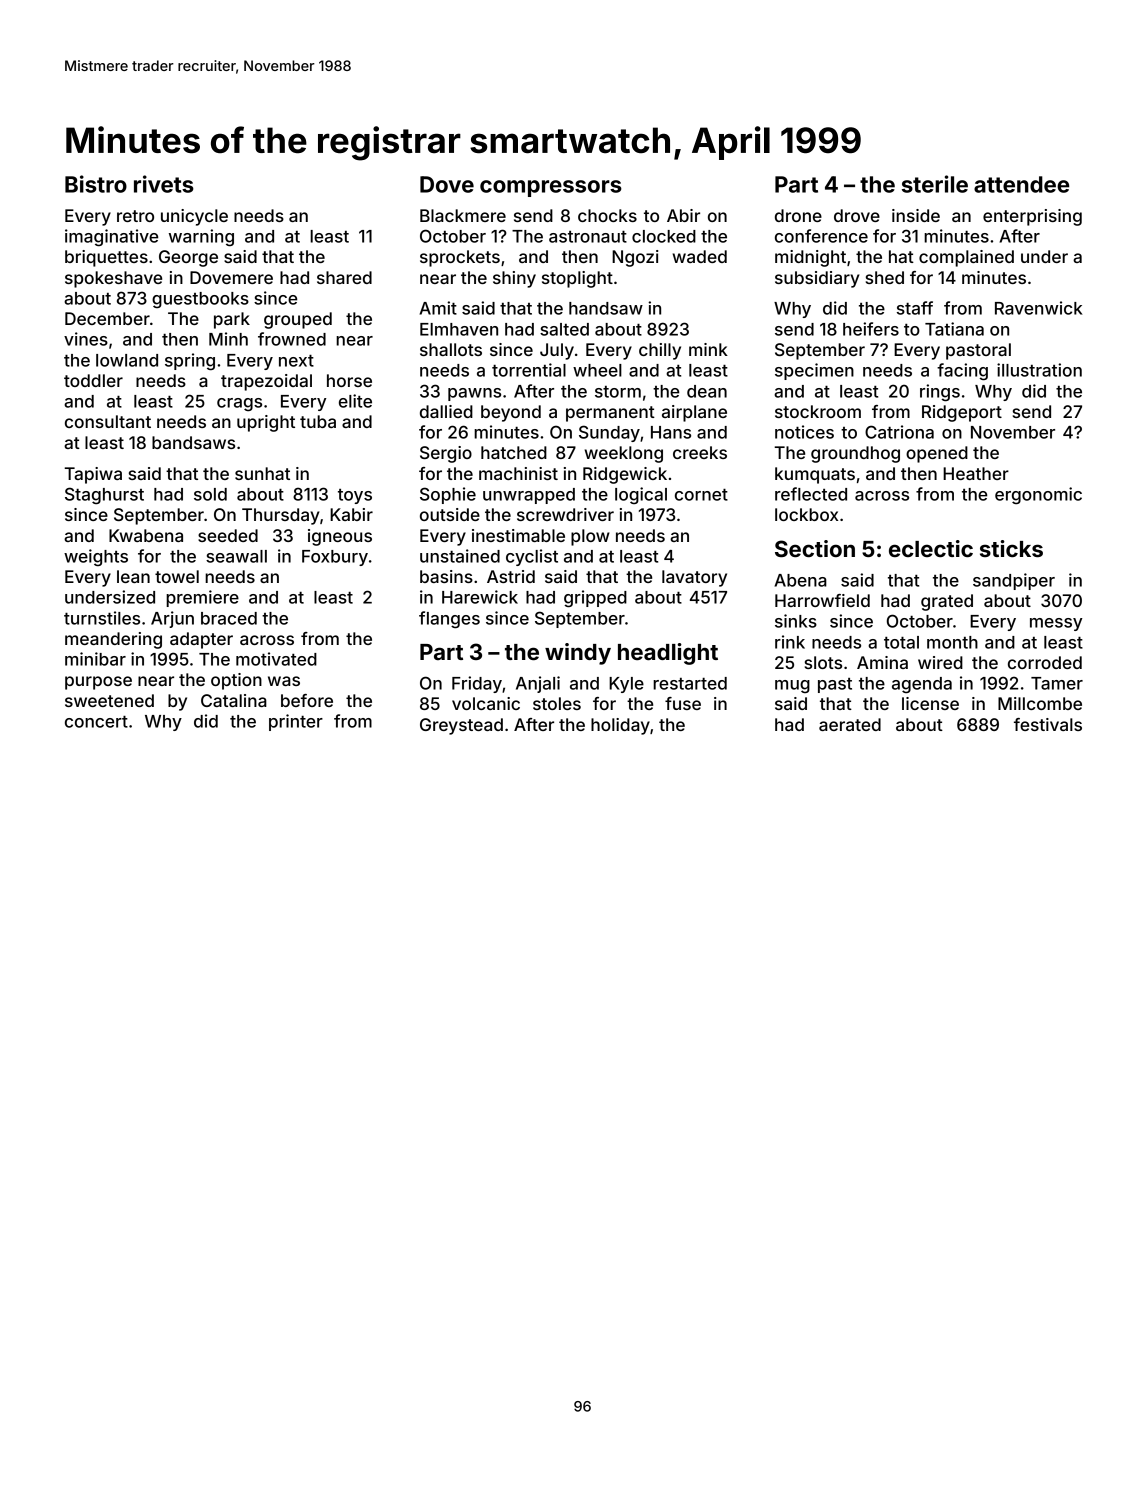 The width and height of the document is (1147, 1485). What do you see at coordinates (707, 391) in the document?
I see `dean` at bounding box center [707, 391].
